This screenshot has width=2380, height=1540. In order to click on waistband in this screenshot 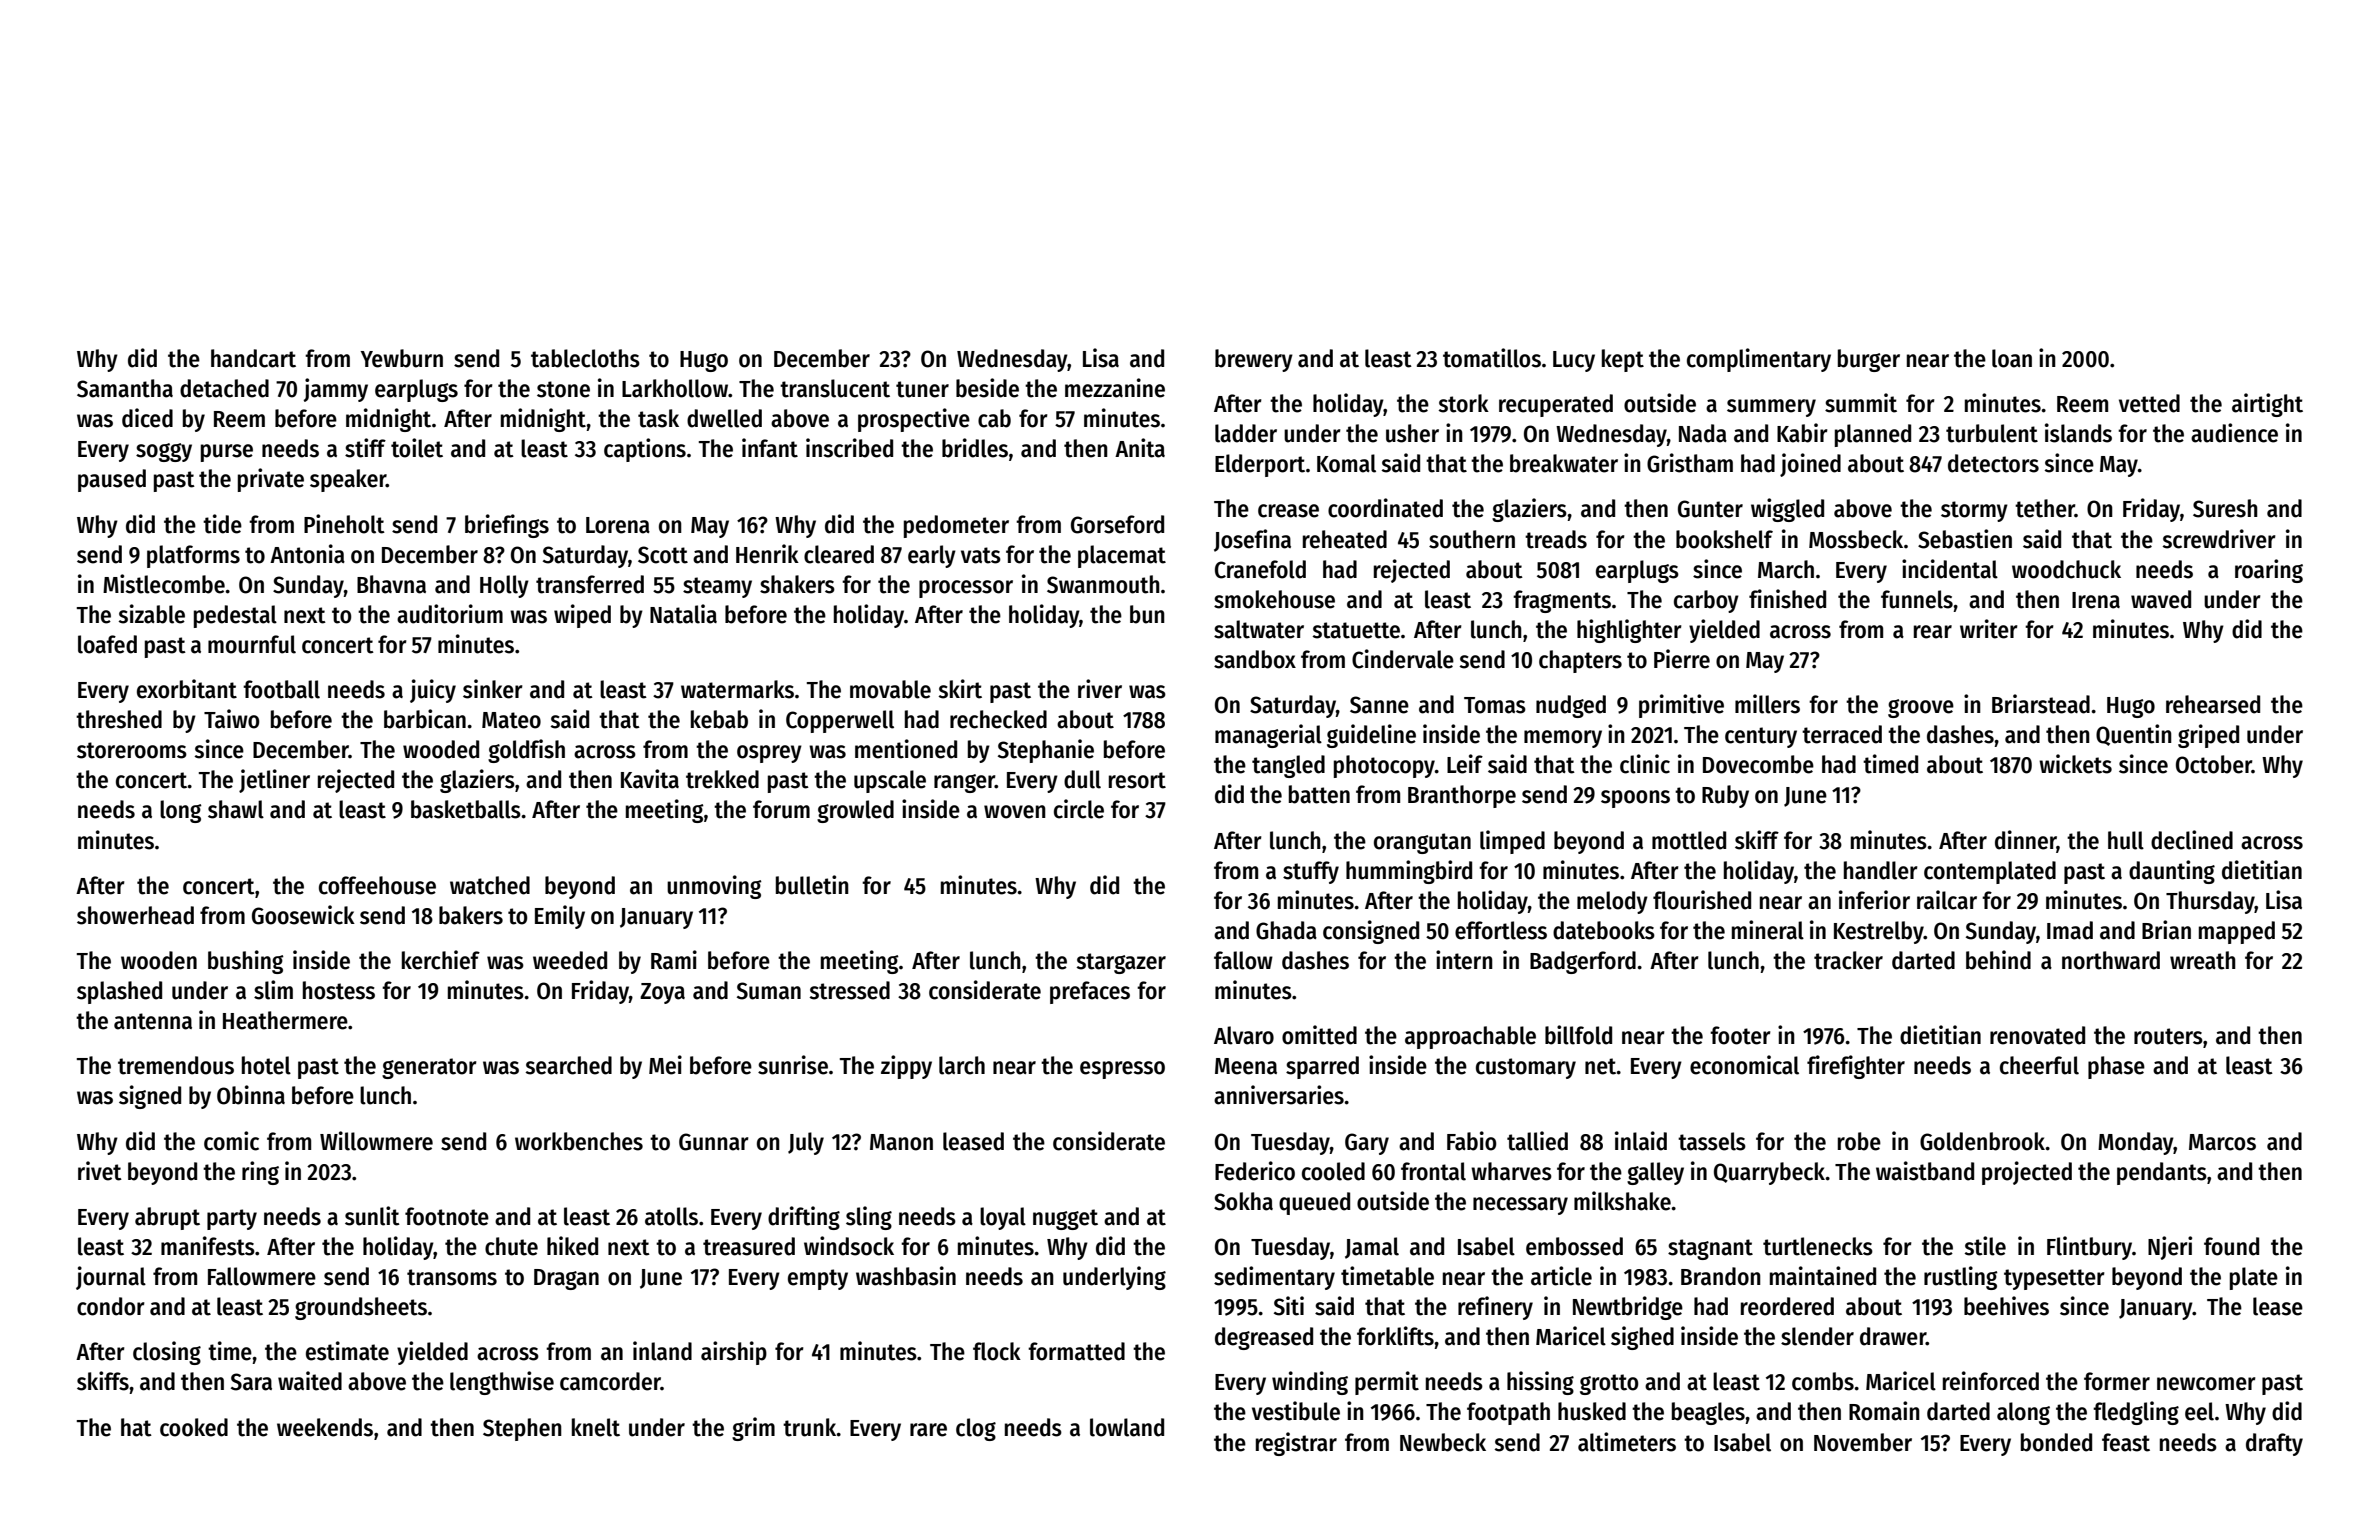, I will do `click(1925, 1171)`.
